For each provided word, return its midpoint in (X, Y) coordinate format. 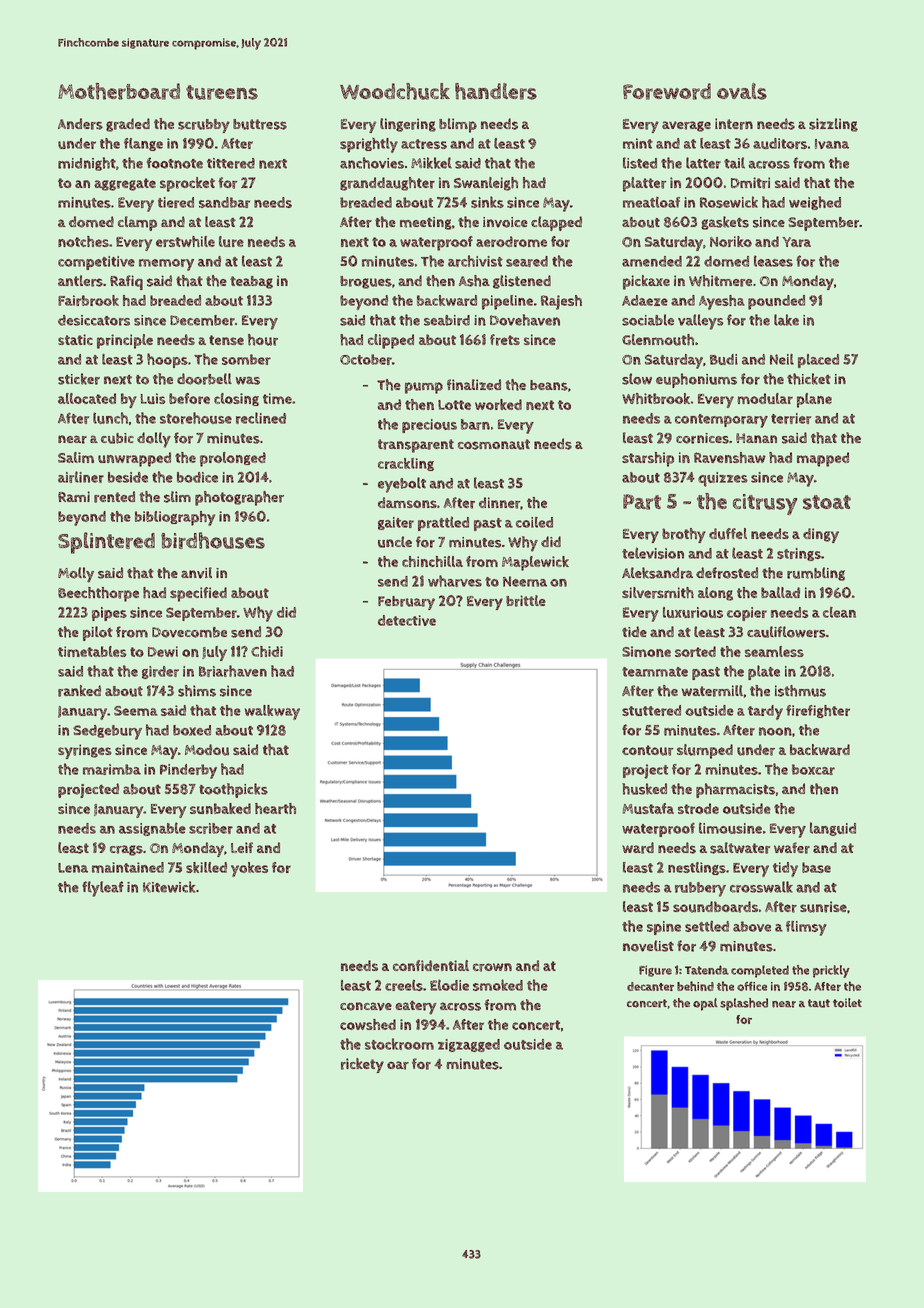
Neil (782, 359)
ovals (742, 91)
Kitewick (169, 887)
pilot (98, 633)
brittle (526, 601)
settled (707, 926)
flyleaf (103, 889)
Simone (646, 651)
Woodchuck (395, 91)
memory (166, 265)
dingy (821, 535)
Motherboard (119, 91)
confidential (431, 965)
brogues (366, 282)
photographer (239, 498)
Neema (525, 581)
